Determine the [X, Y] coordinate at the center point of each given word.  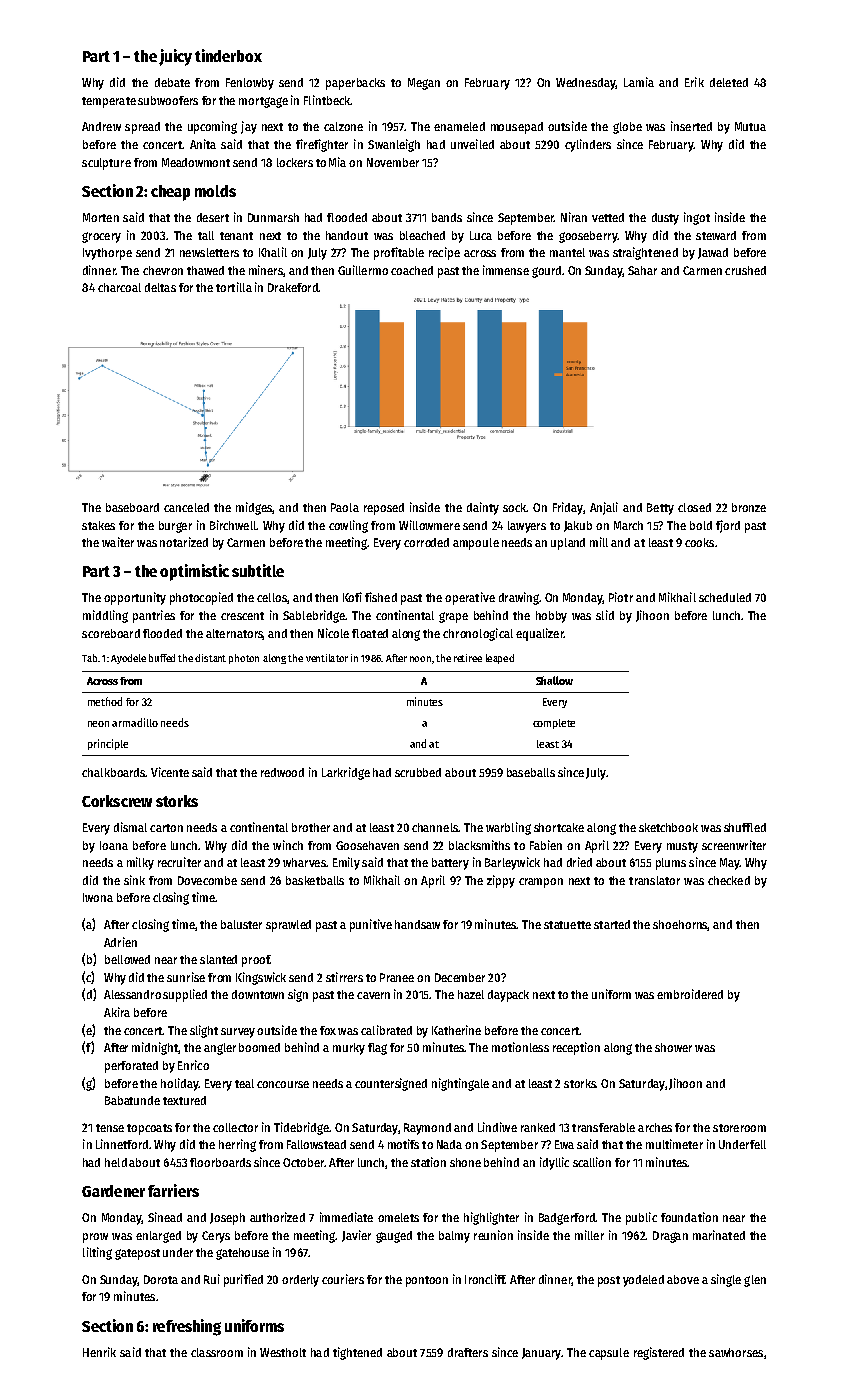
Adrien [120, 942]
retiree [468, 658]
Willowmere [429, 525]
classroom [217, 1352]
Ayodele [128, 659]
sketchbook [668, 827]
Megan [424, 84]
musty [682, 847]
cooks [699, 542]
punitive [371, 925]
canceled [186, 507]
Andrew [101, 126]
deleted [729, 82]
